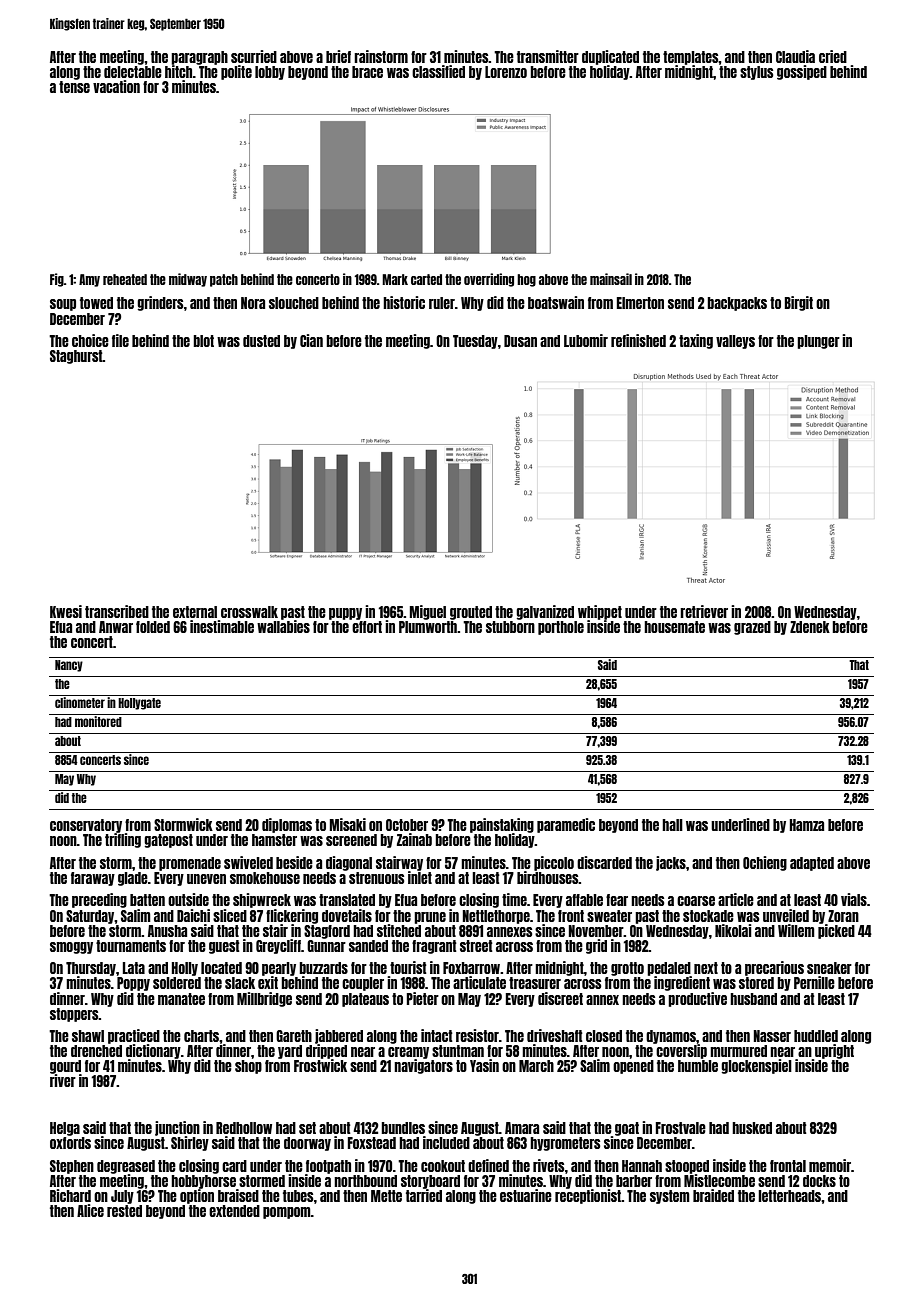 The width and height of the image is (924, 1308). Describe the element at coordinates (124, 1211) in the image. I see `rested` at that location.
